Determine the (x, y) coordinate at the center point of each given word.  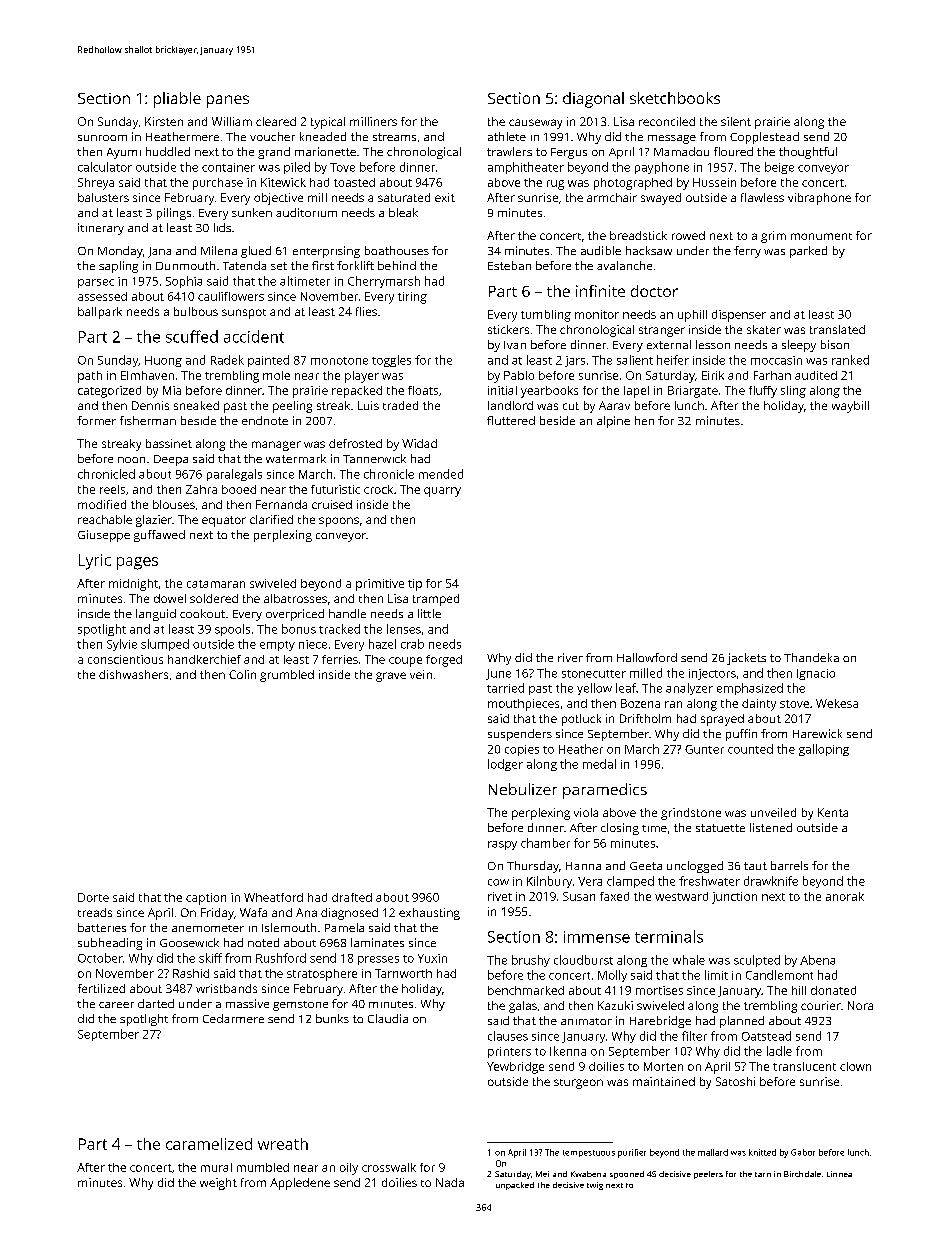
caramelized (209, 1144)
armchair (612, 197)
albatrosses (295, 598)
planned (742, 1022)
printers (509, 1052)
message (672, 139)
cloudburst (583, 960)
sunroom (102, 138)
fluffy (763, 392)
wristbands (226, 988)
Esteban (509, 265)
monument (821, 236)
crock (378, 489)
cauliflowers (231, 296)
